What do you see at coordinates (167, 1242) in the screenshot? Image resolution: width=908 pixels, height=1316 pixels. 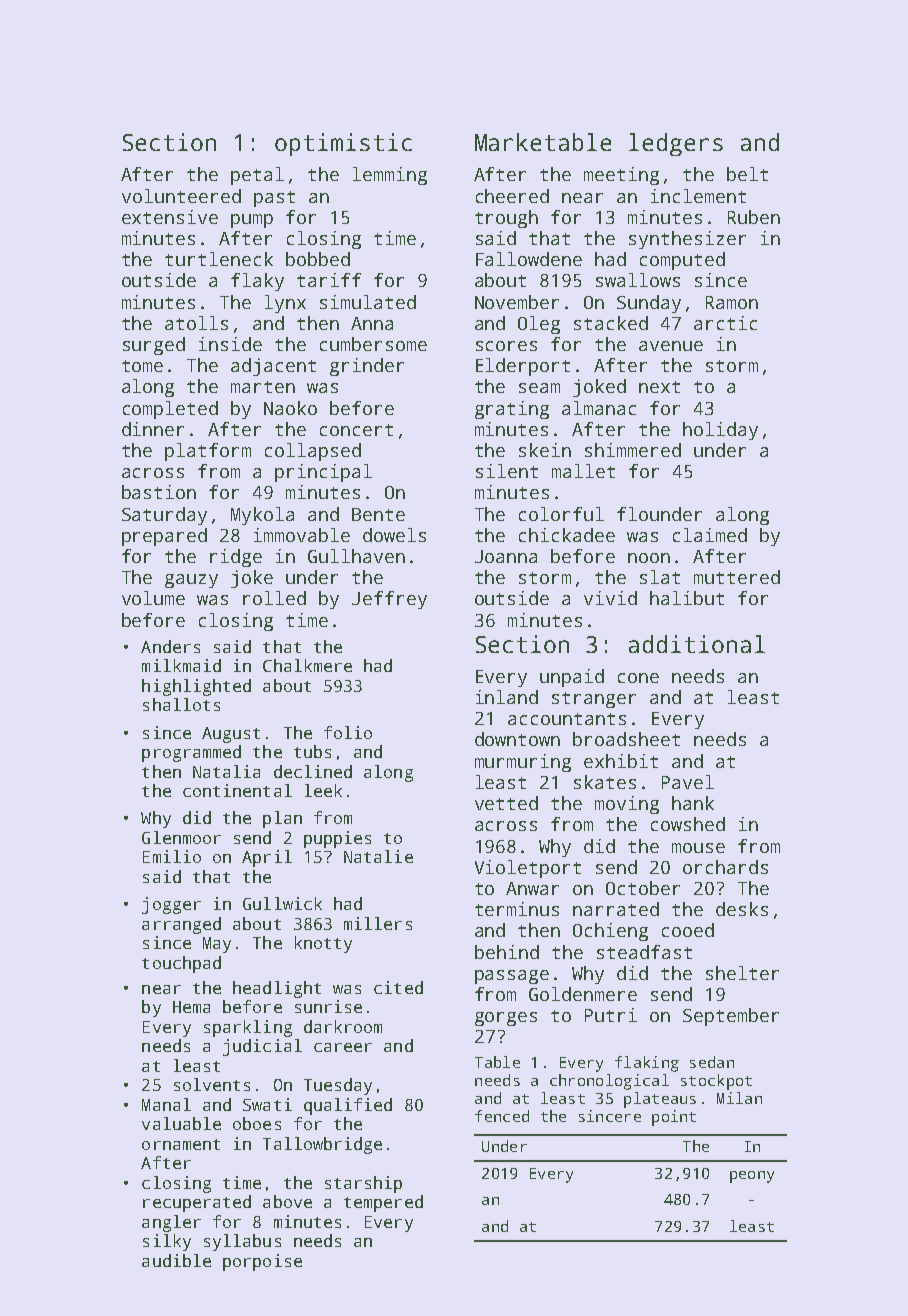 I see `silky` at bounding box center [167, 1242].
